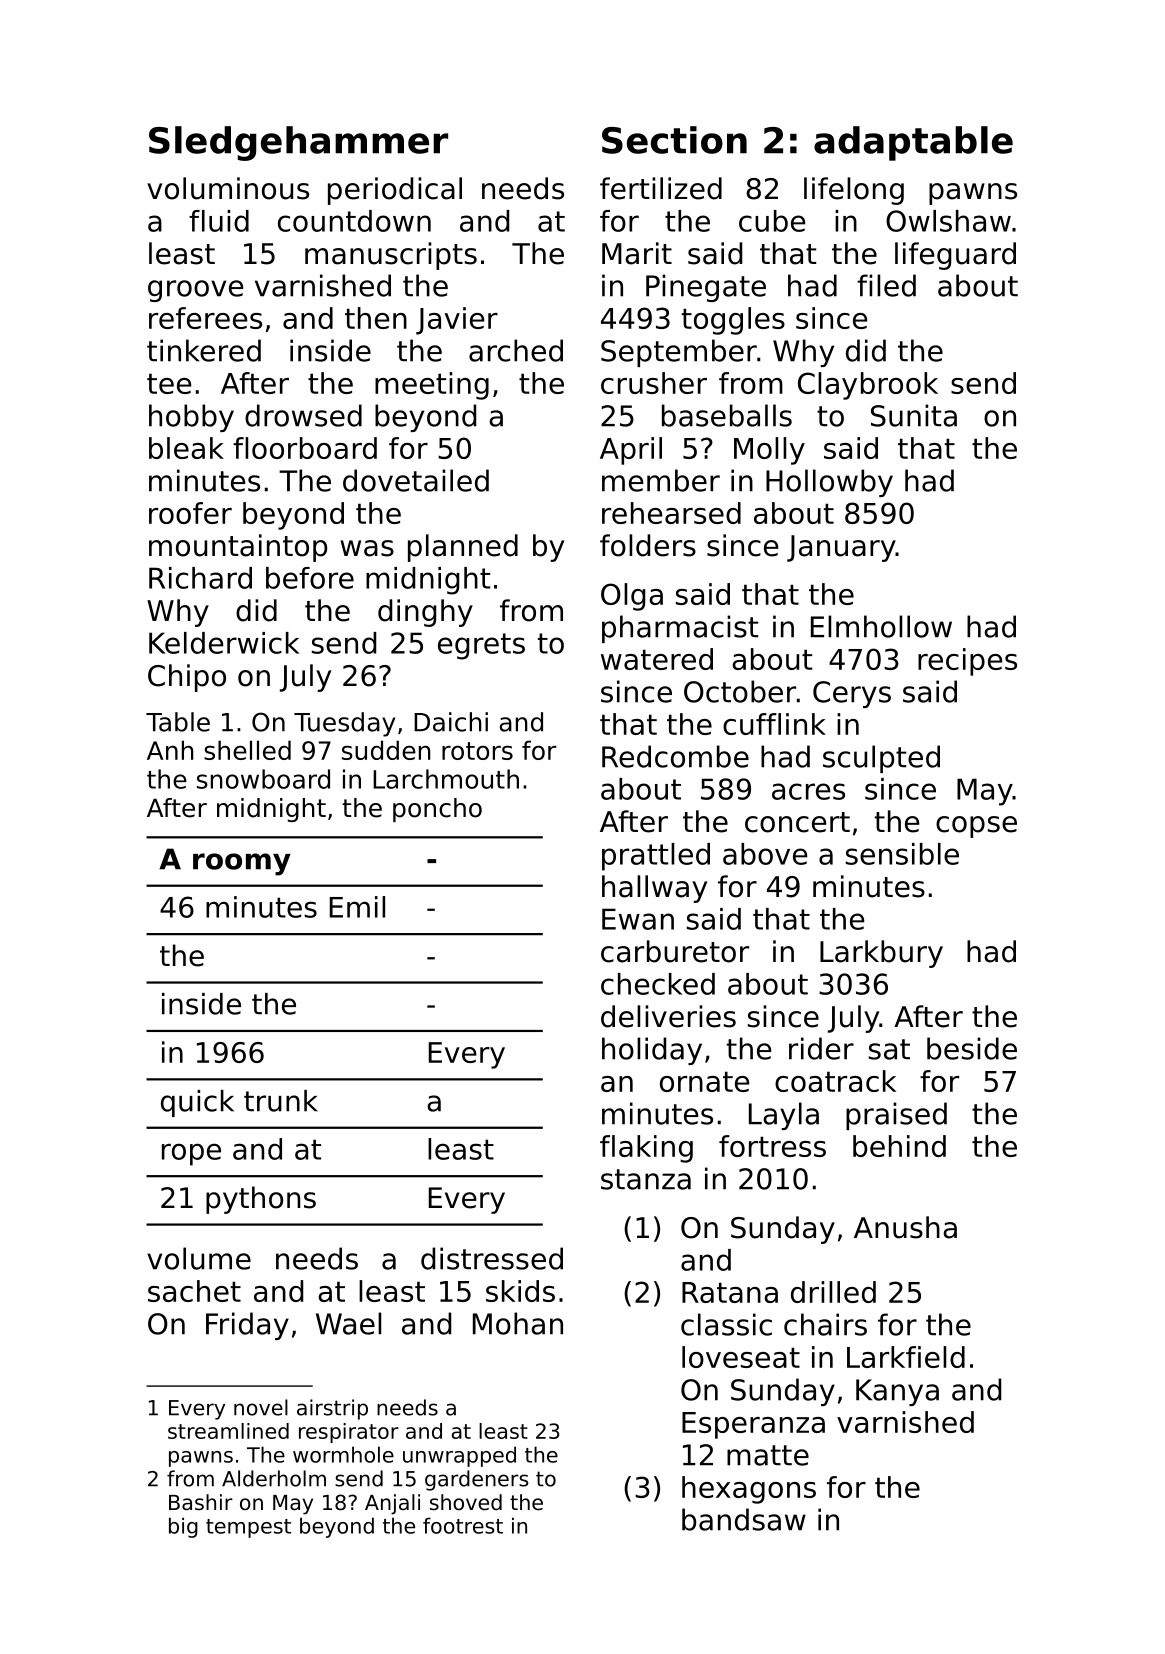 This screenshot has height=1654, width=1165. What do you see at coordinates (749, 1490) in the screenshot?
I see `hexagons` at bounding box center [749, 1490].
